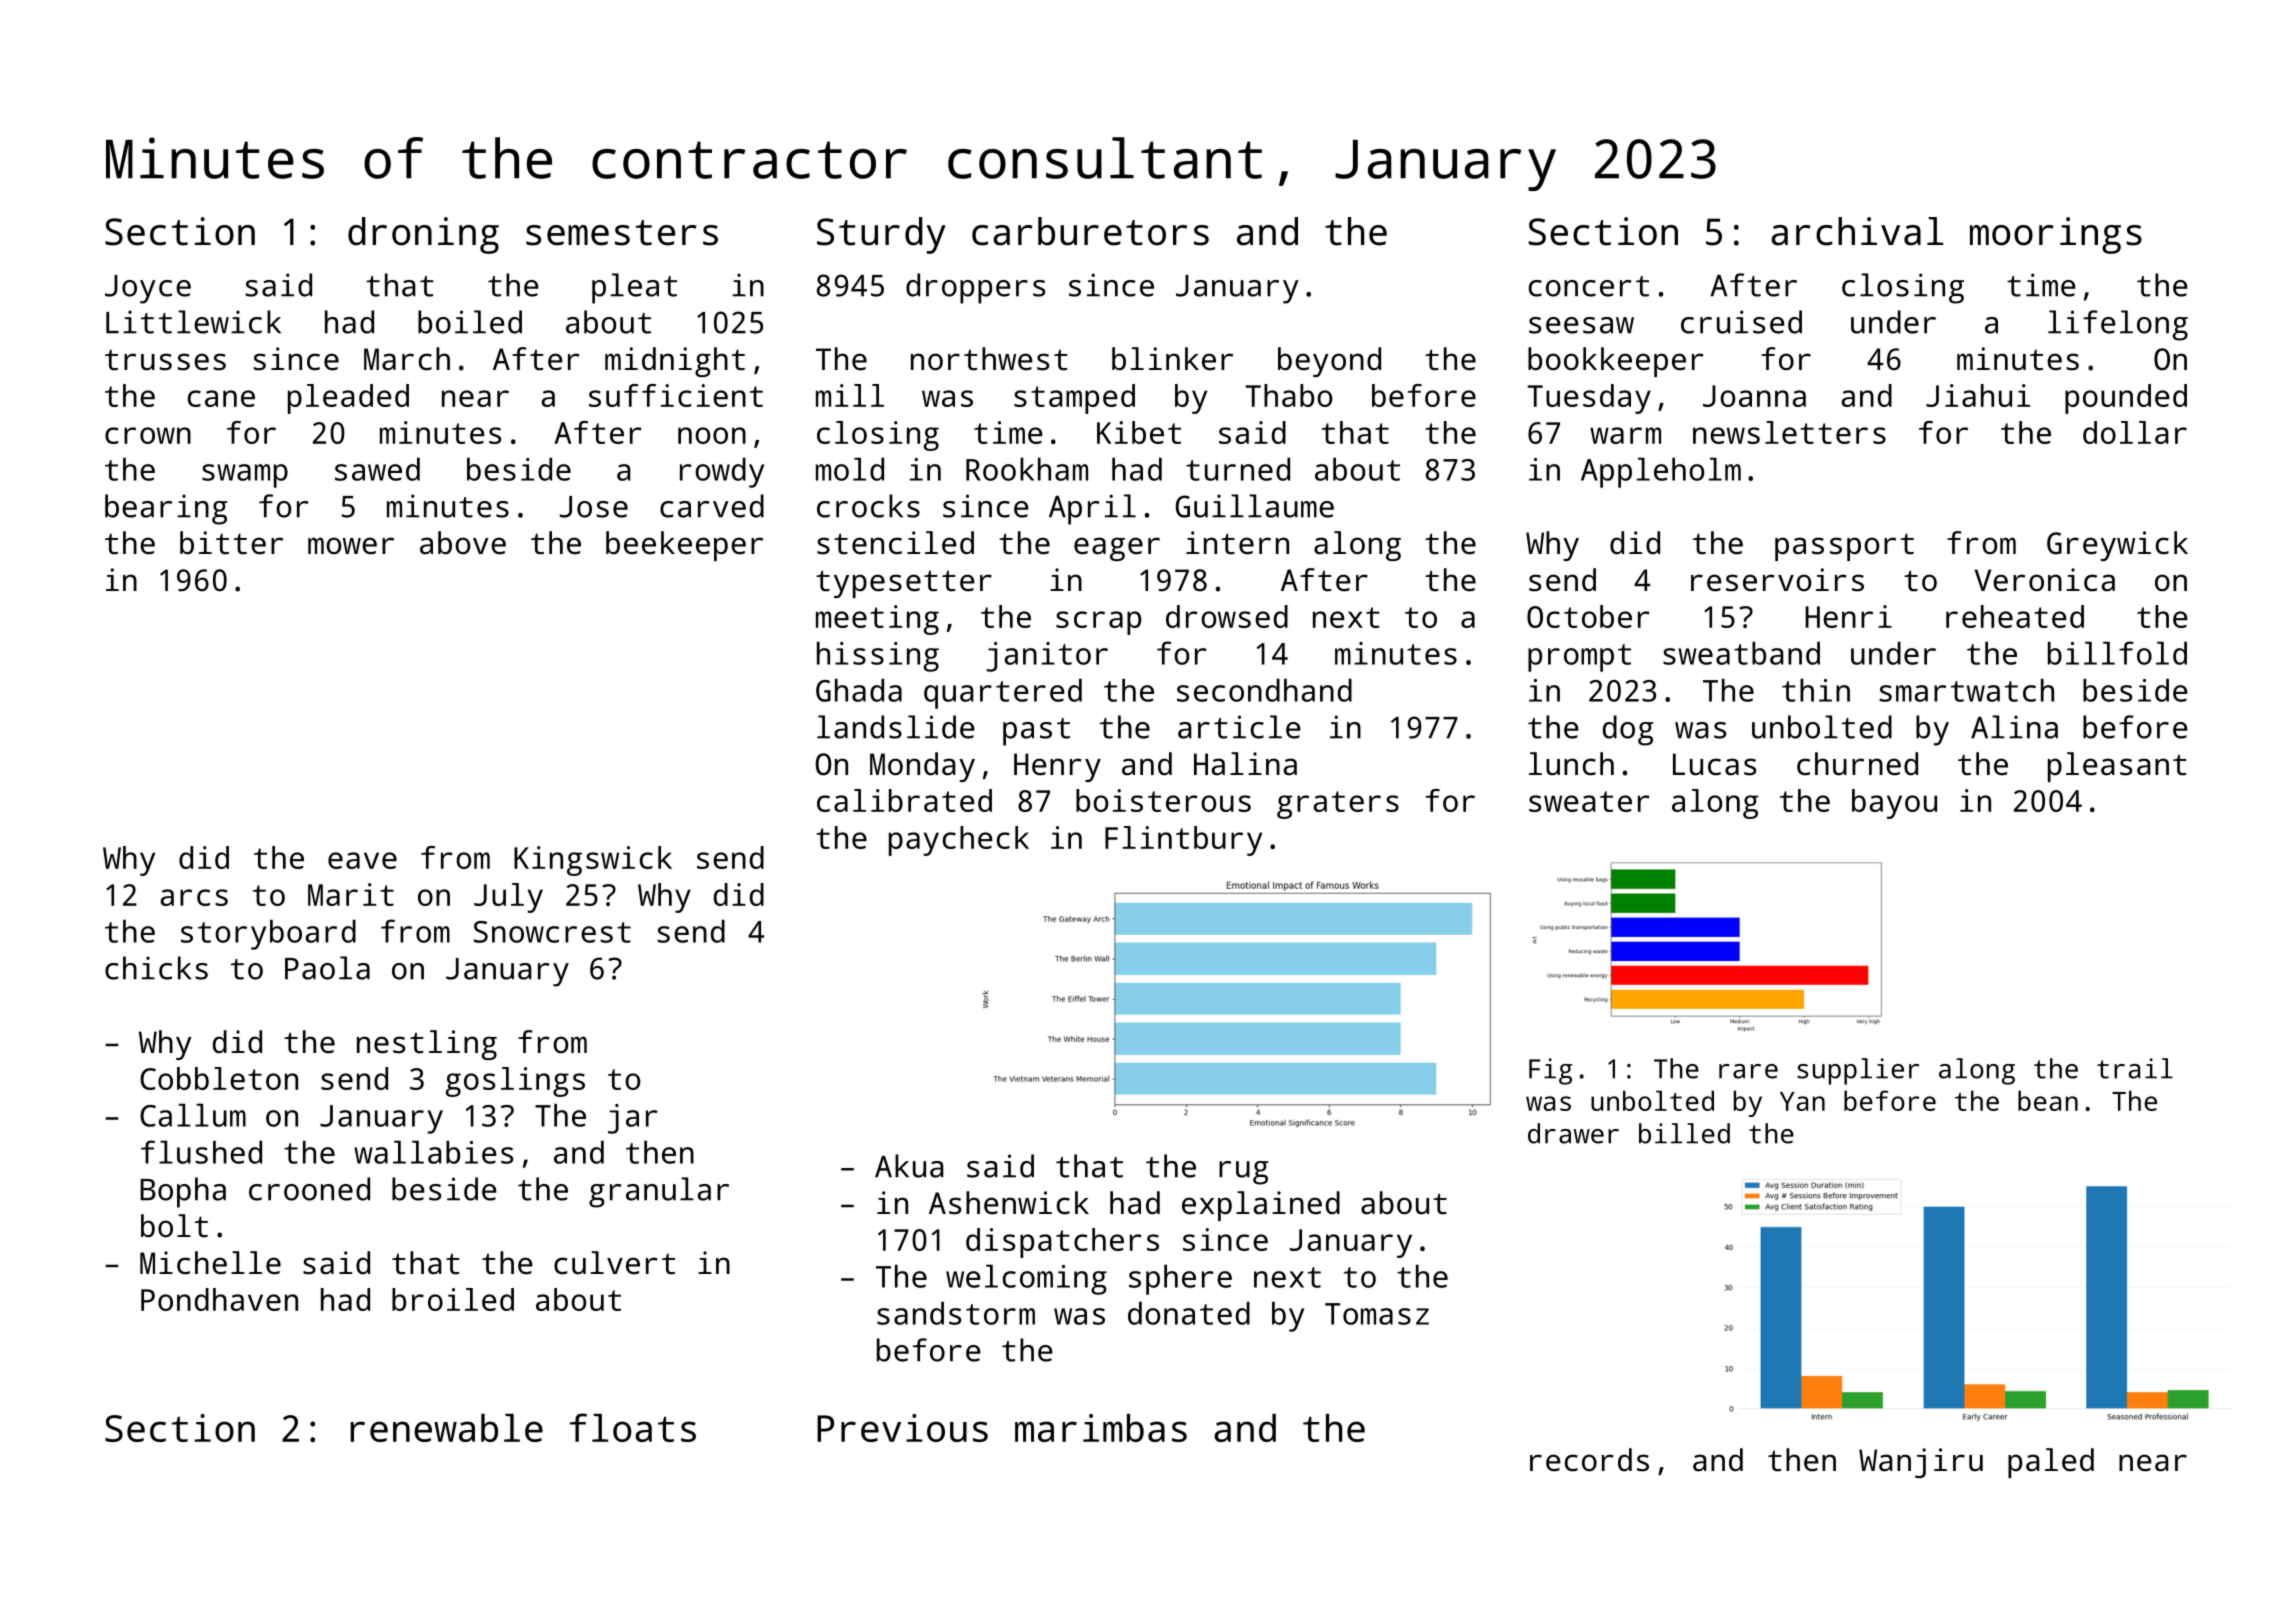 This screenshot has height=1620, width=2292. I want to click on dollar, so click(2135, 432).
